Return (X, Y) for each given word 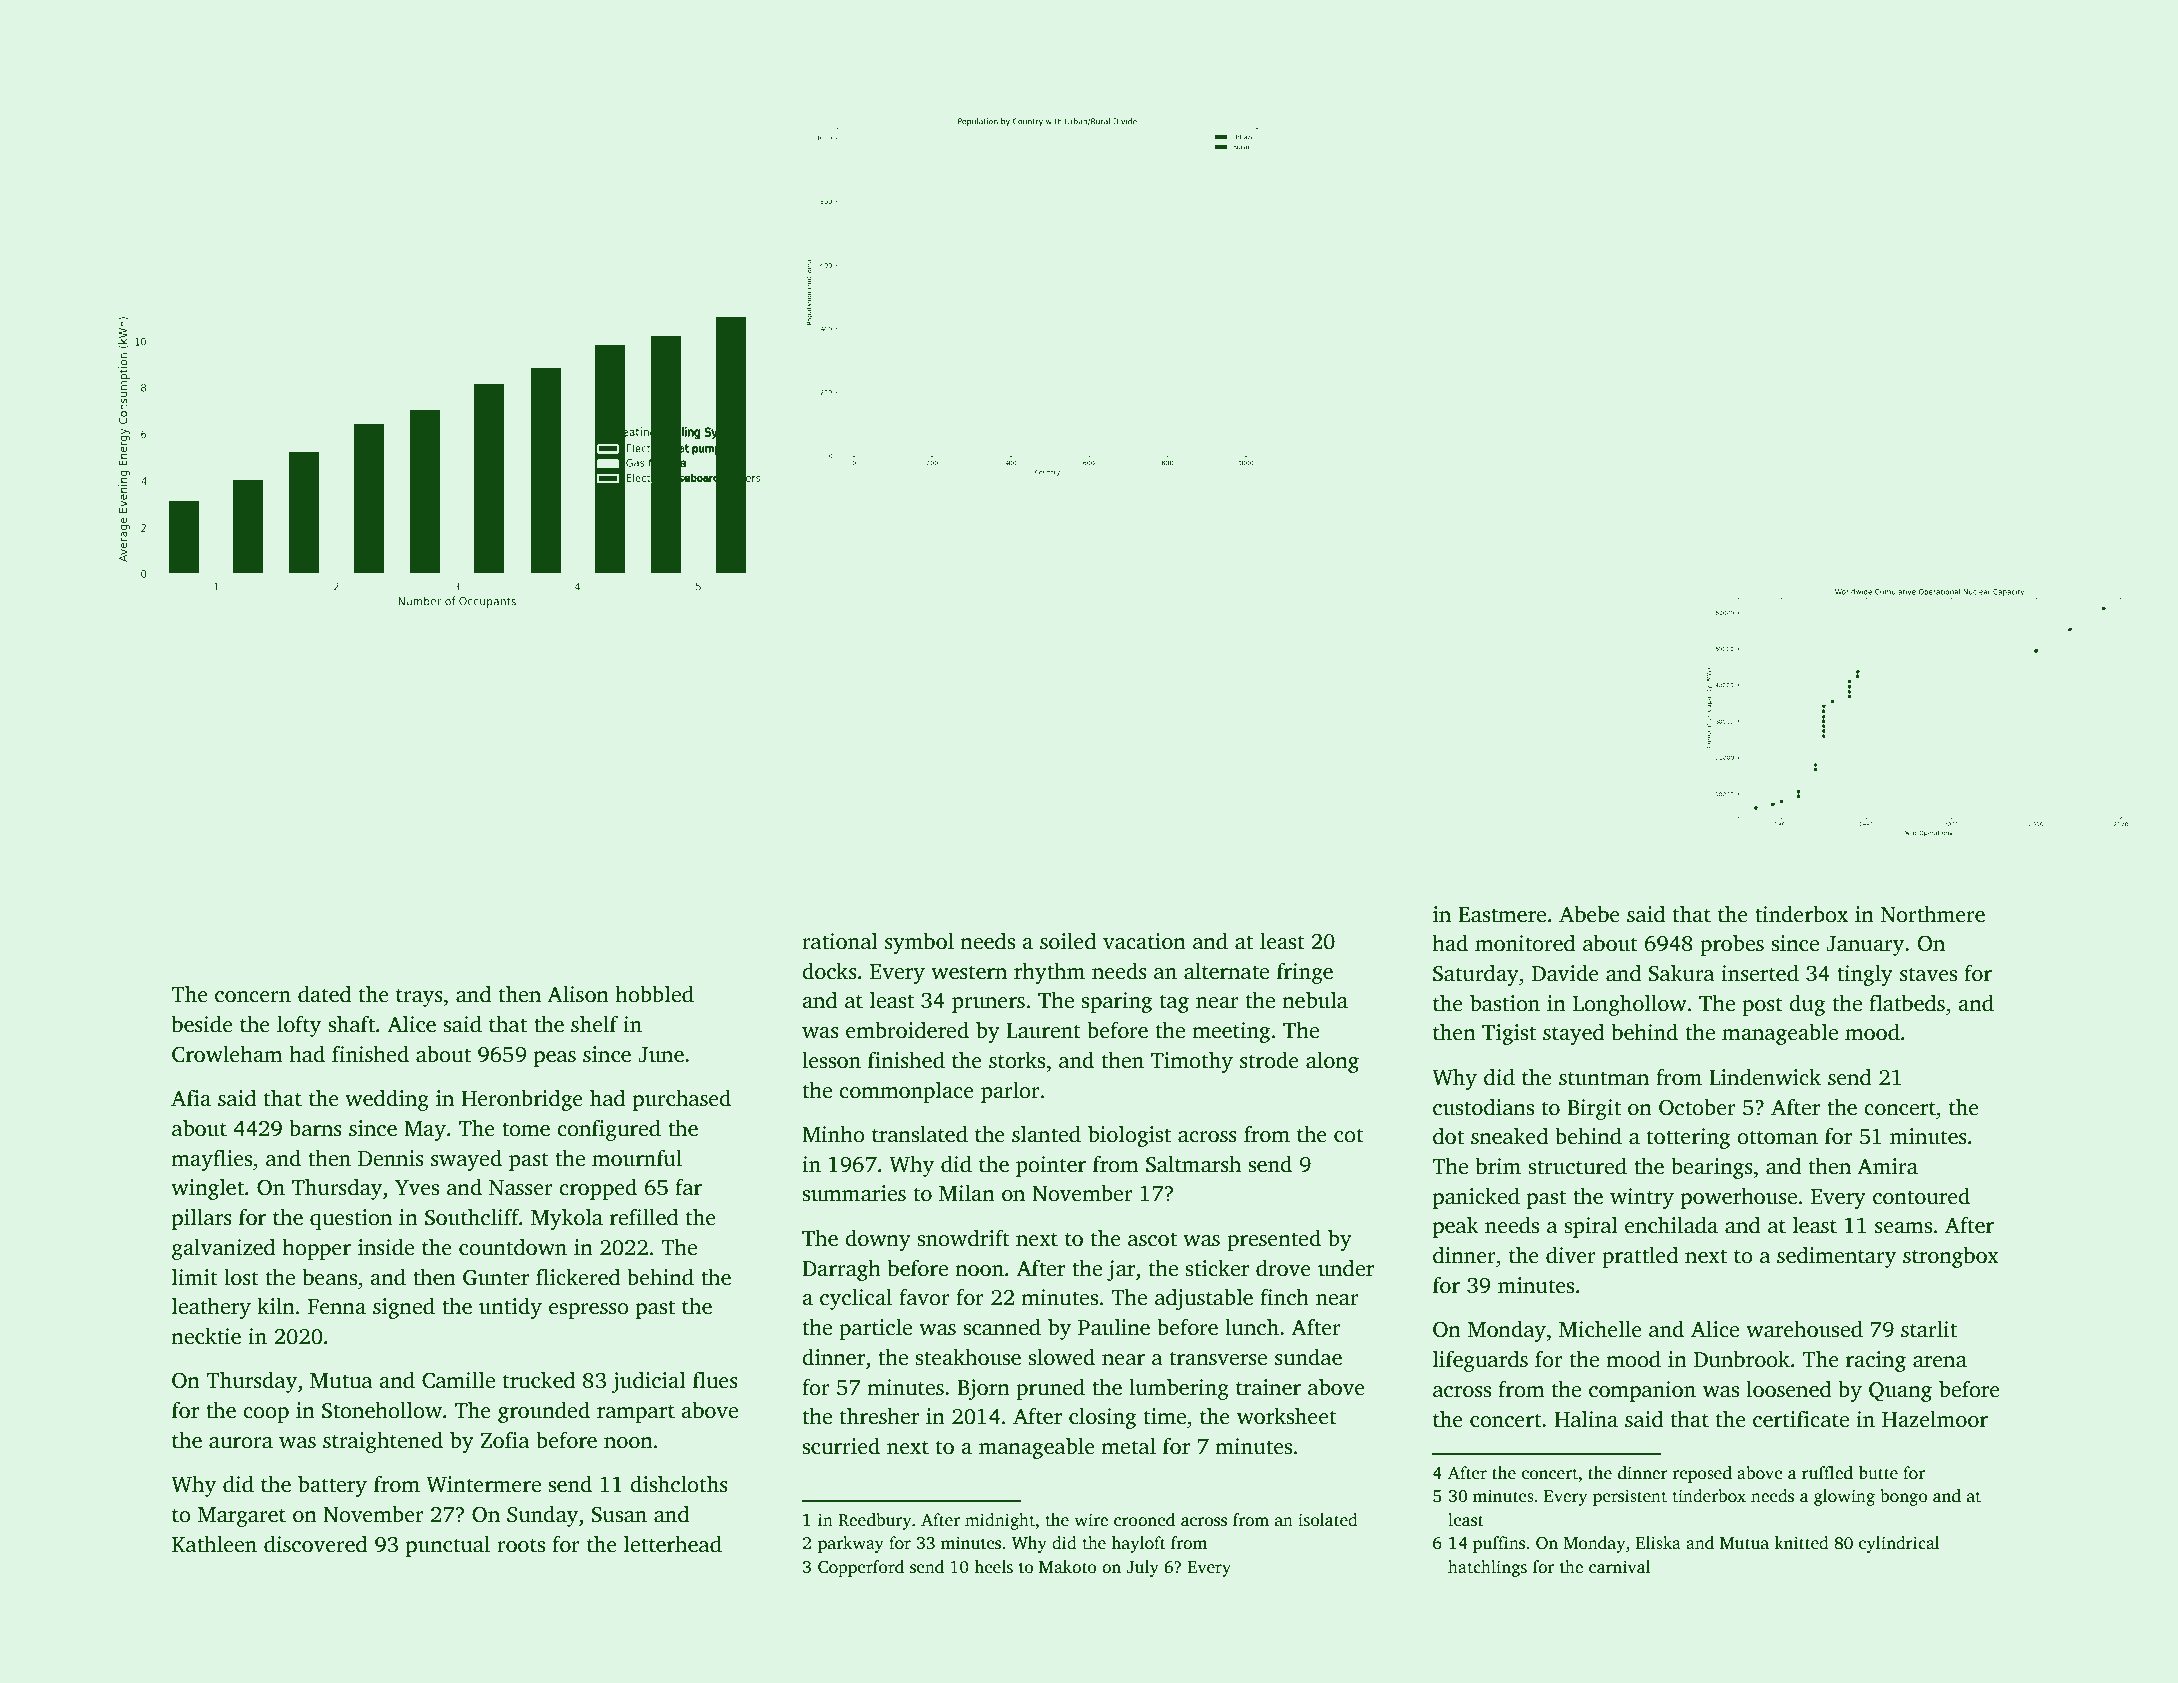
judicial (648, 1382)
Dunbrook (1742, 1359)
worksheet (1287, 1416)
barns (315, 1128)
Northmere (1933, 914)
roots (521, 1545)
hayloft (1138, 1544)
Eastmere (1502, 915)
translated (920, 1134)
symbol (919, 943)
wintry (1642, 1198)
